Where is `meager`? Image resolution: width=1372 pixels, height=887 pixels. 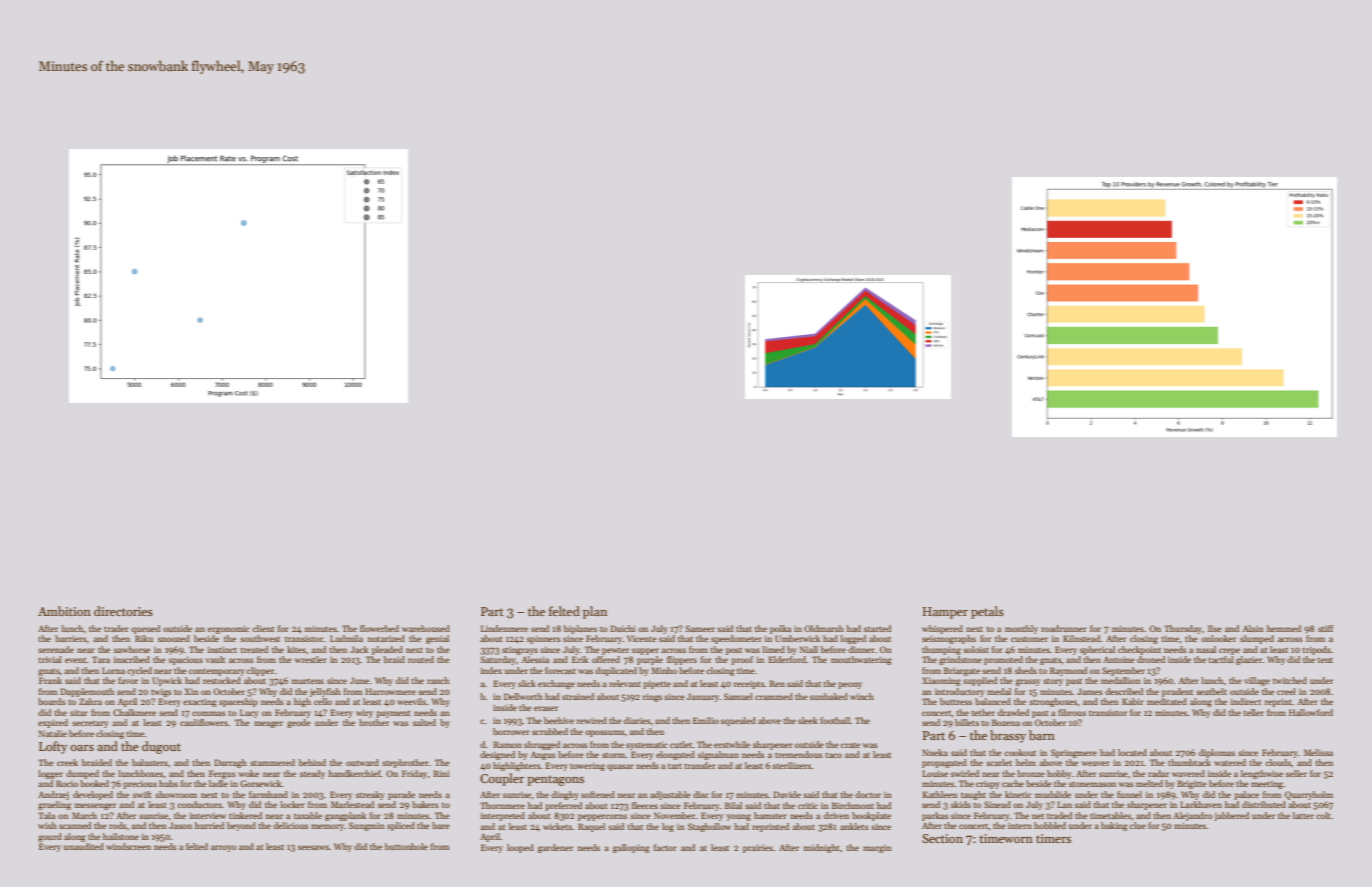 meager is located at coordinates (268, 724).
